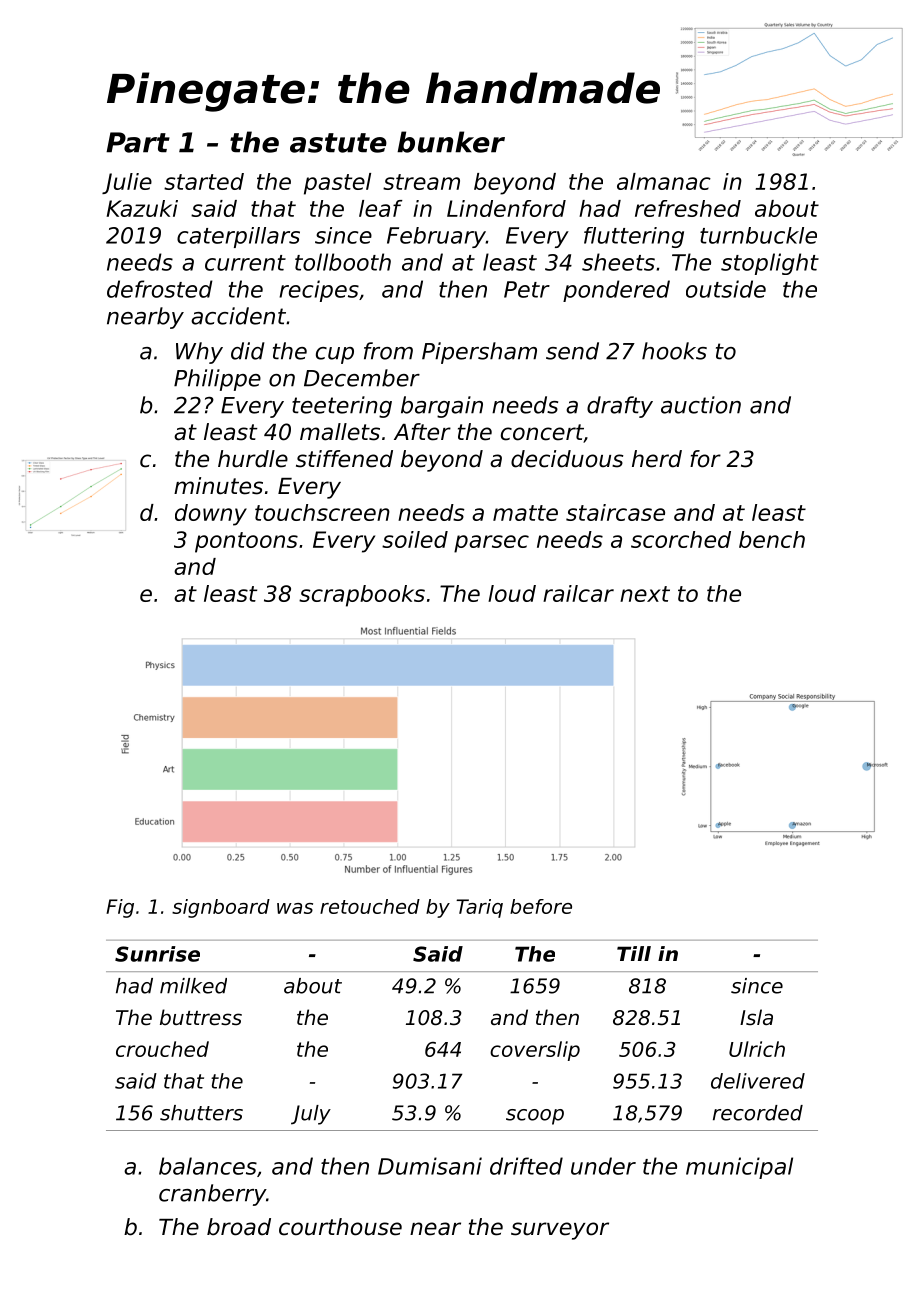 This screenshot has height=1314, width=924. What do you see at coordinates (756, 1017) in the screenshot?
I see `Isla` at bounding box center [756, 1017].
